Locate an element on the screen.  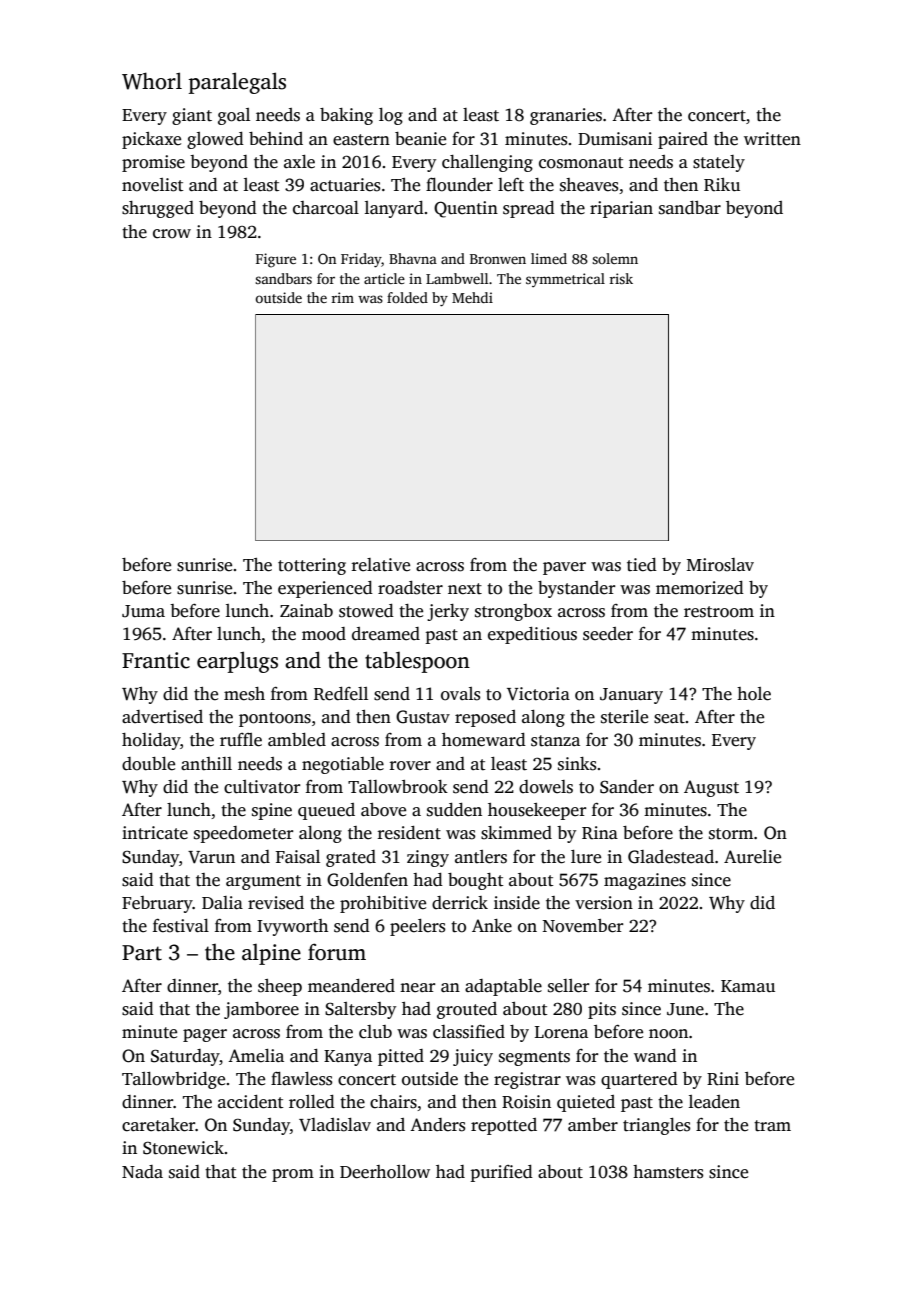
log is located at coordinates (391, 116).
